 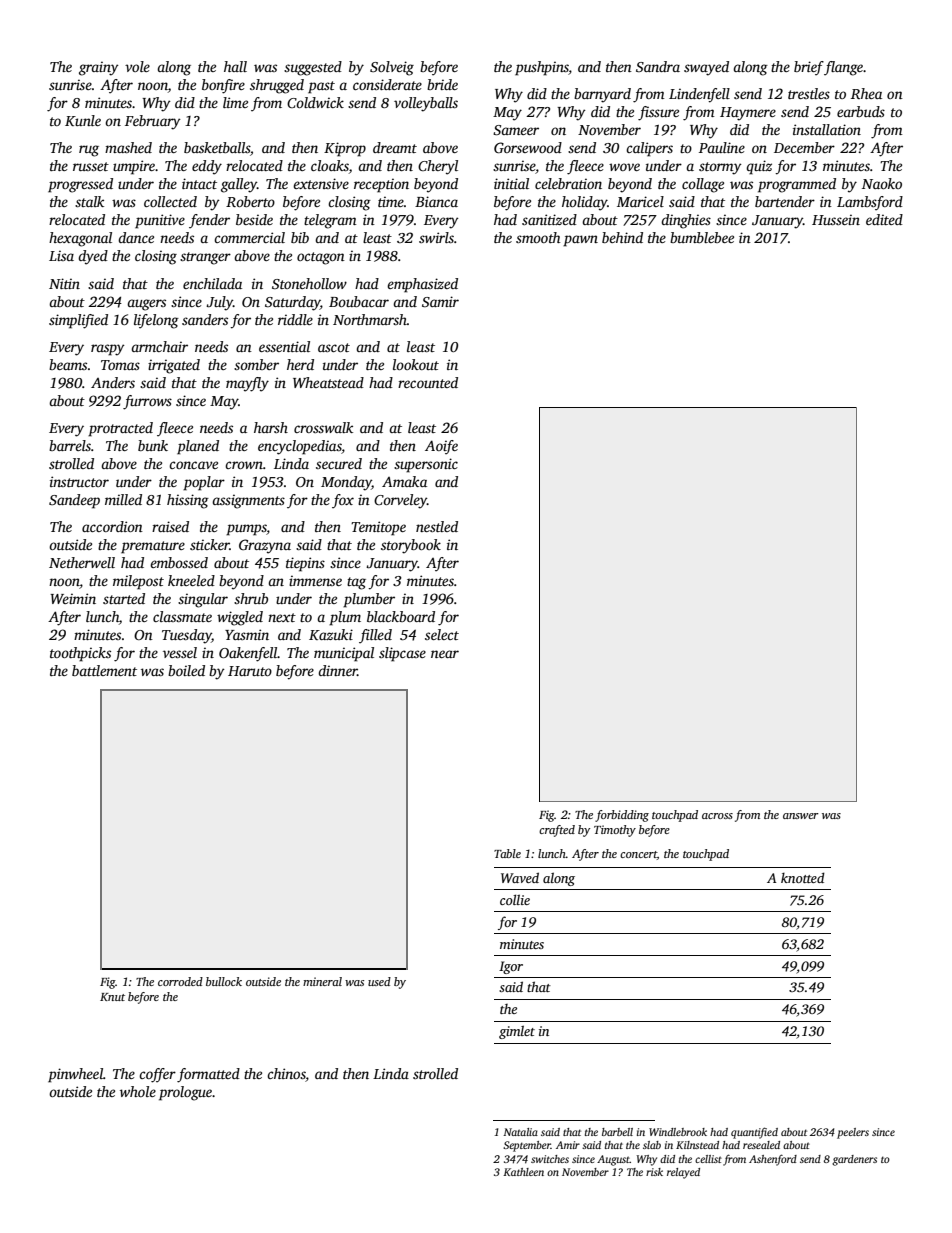 What do you see at coordinates (112, 997) in the image?
I see `Knut` at bounding box center [112, 997].
